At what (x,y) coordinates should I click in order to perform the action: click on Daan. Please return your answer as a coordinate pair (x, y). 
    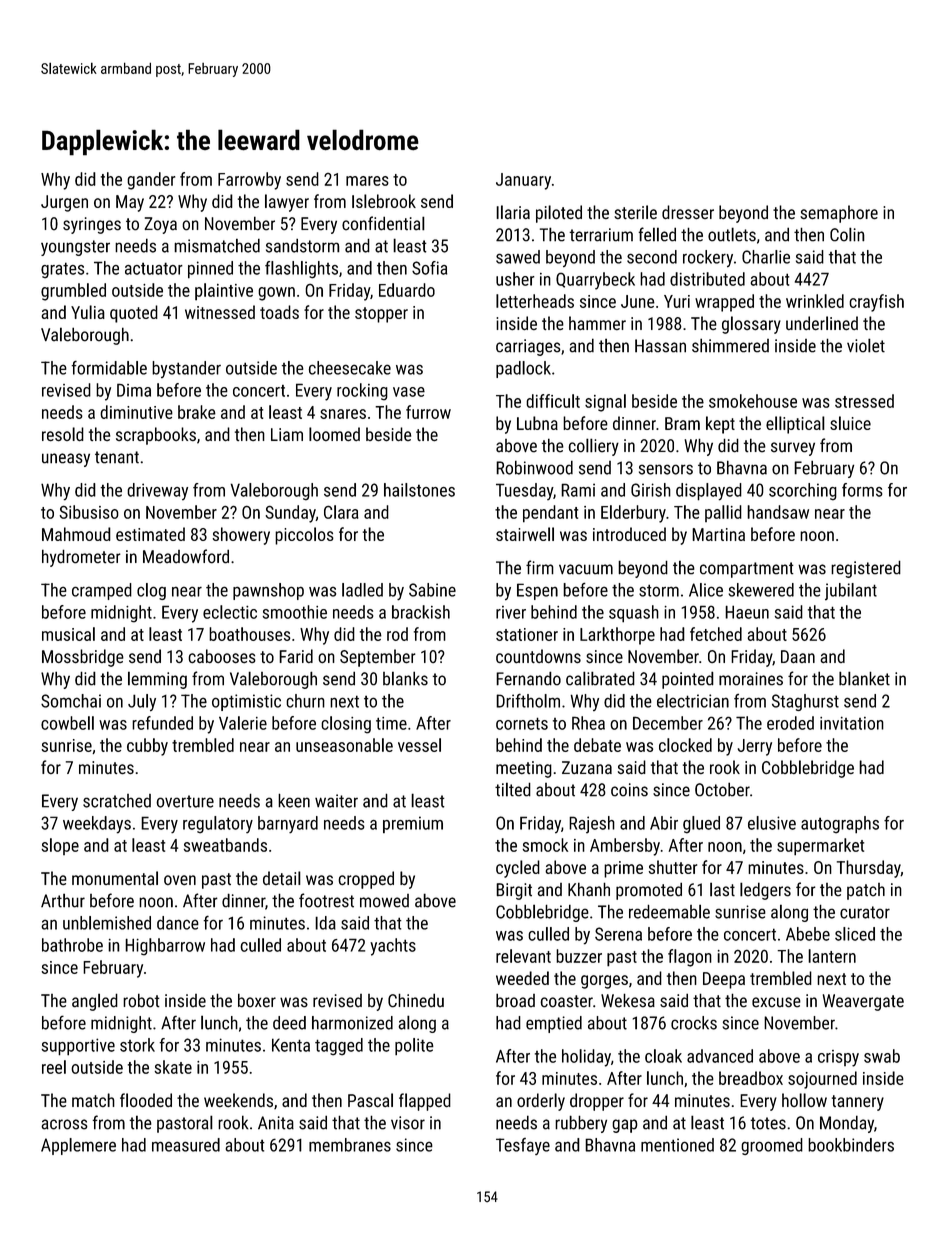
    Looking at the image, I should click on (798, 656).
